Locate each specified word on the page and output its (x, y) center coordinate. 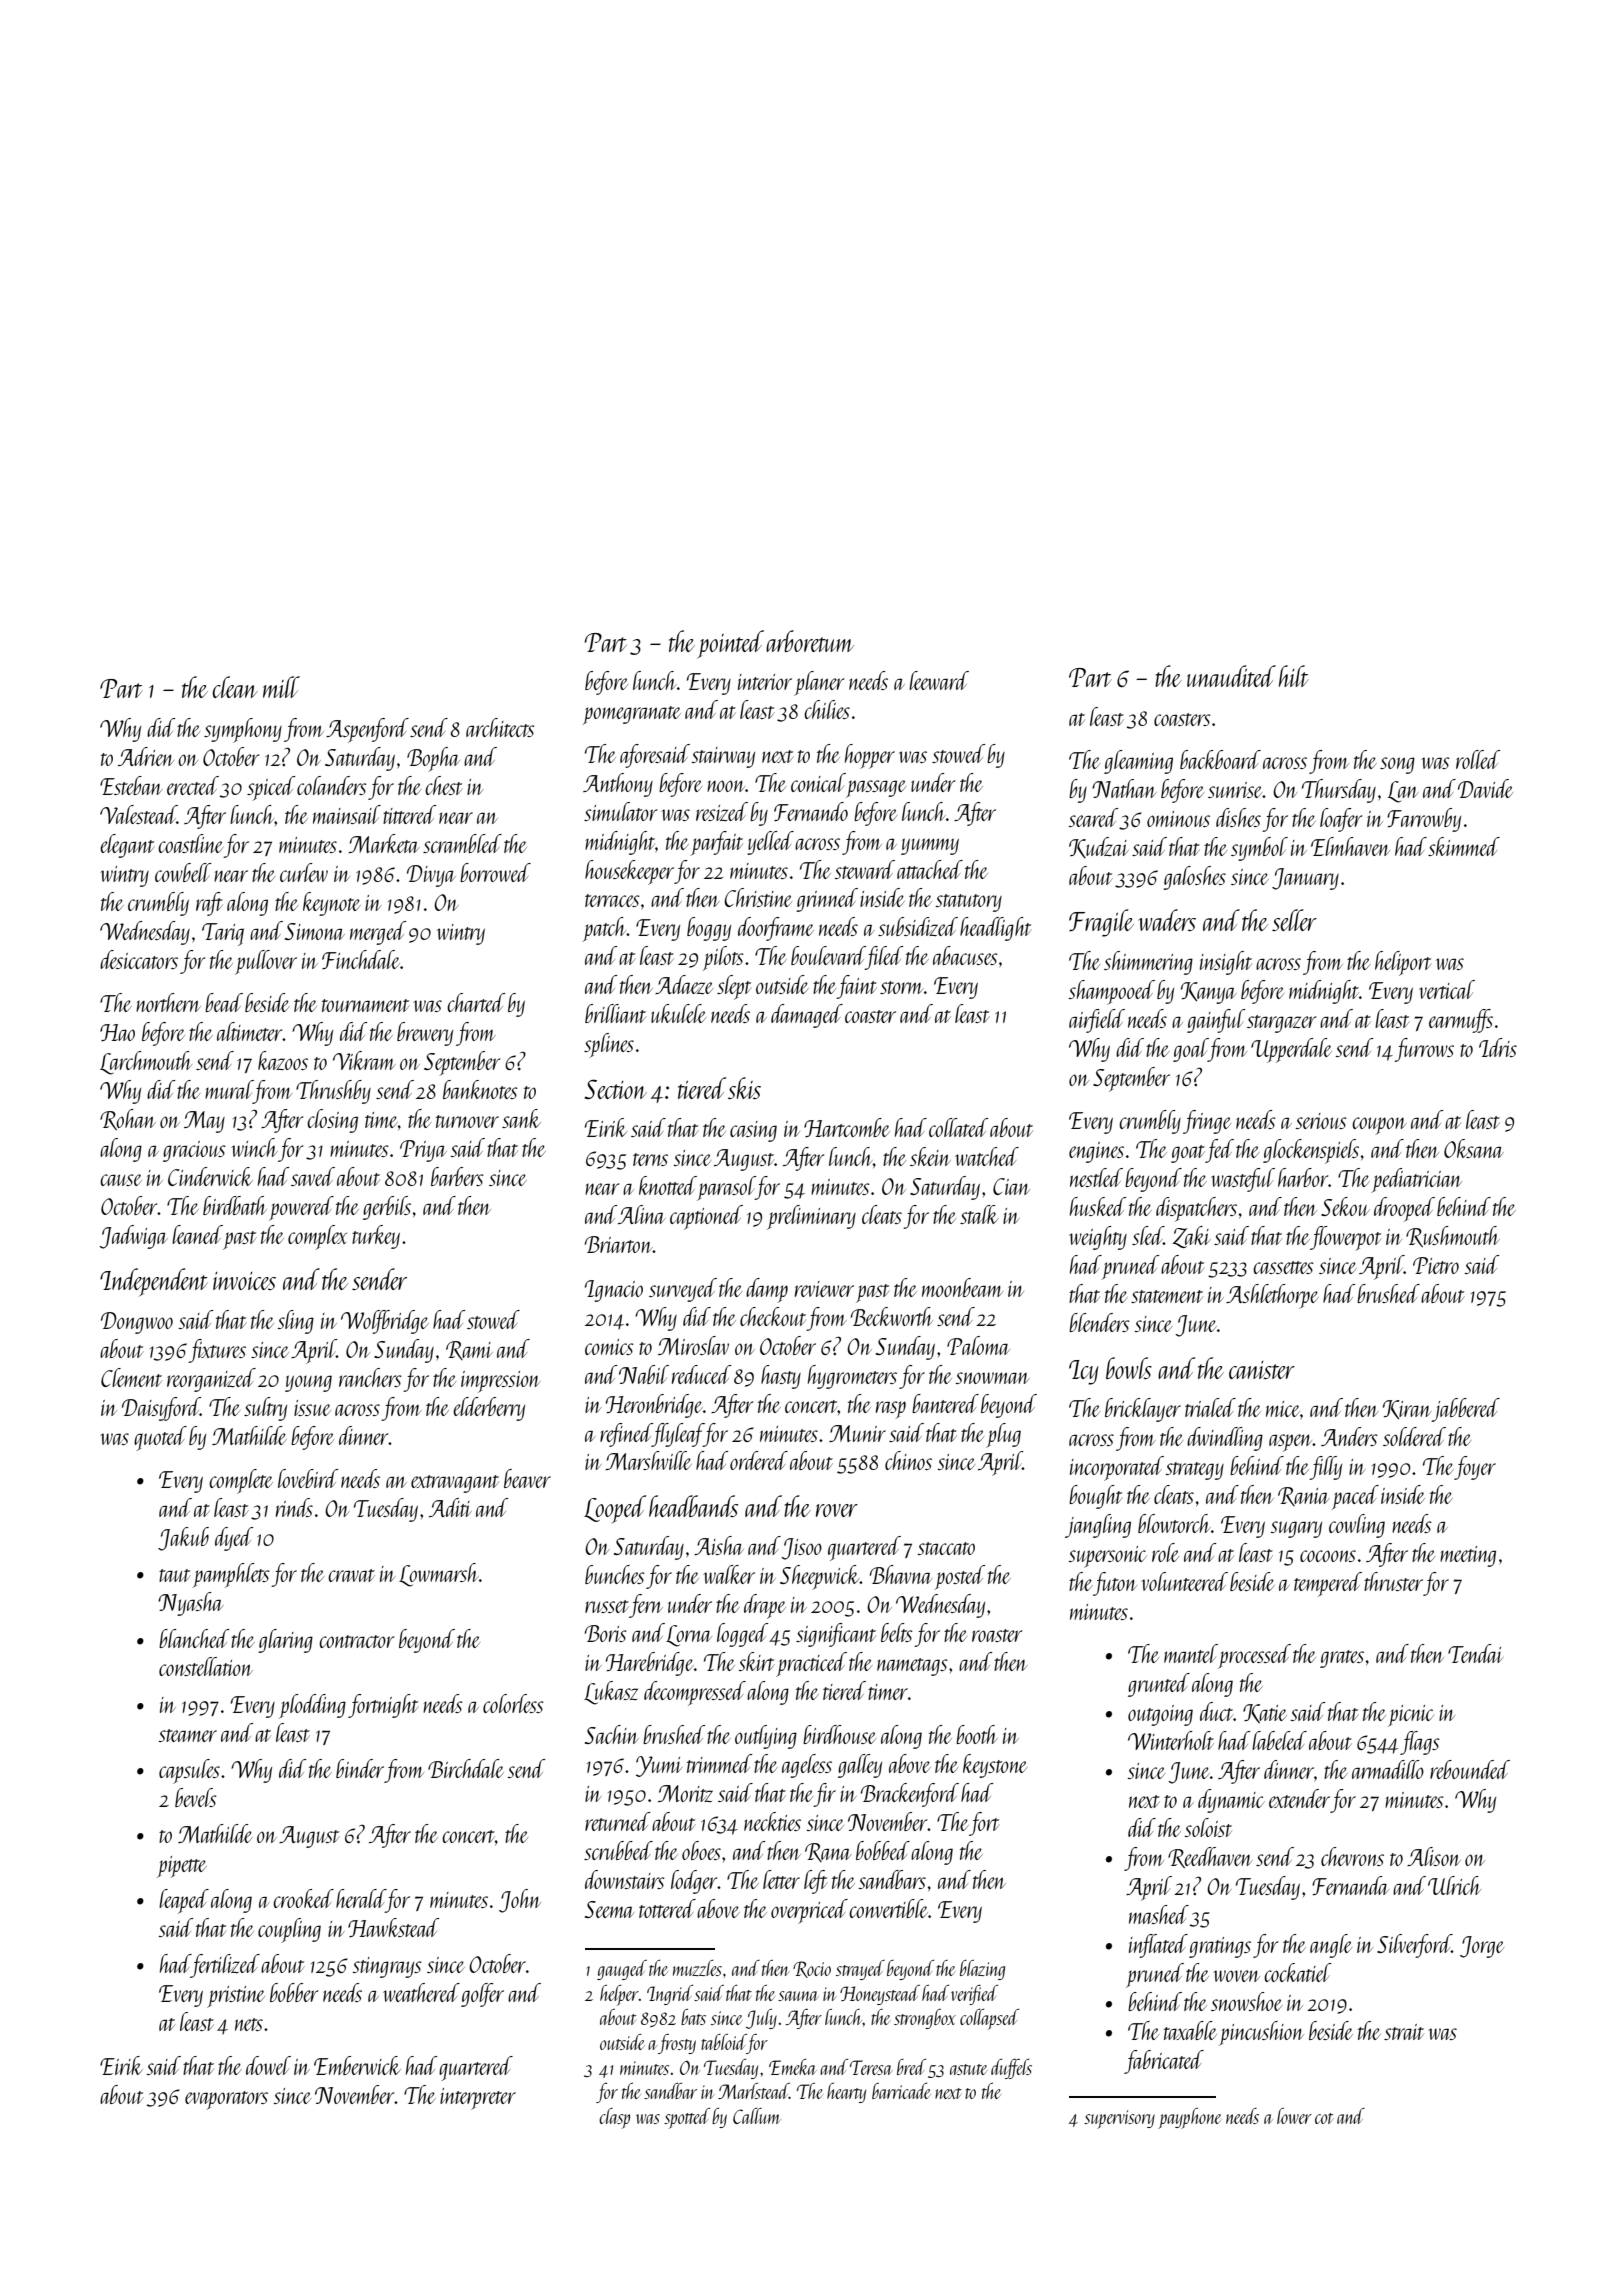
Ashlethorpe (1272, 1296)
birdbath (235, 1205)
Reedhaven (1210, 1857)
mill (281, 687)
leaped (184, 1901)
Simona (315, 931)
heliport (1403, 963)
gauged (622, 1970)
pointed (730, 644)
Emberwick (357, 2065)
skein (930, 1156)
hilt (1294, 676)
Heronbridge (654, 1406)
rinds (294, 1507)
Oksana (1474, 1148)
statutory (968, 903)
